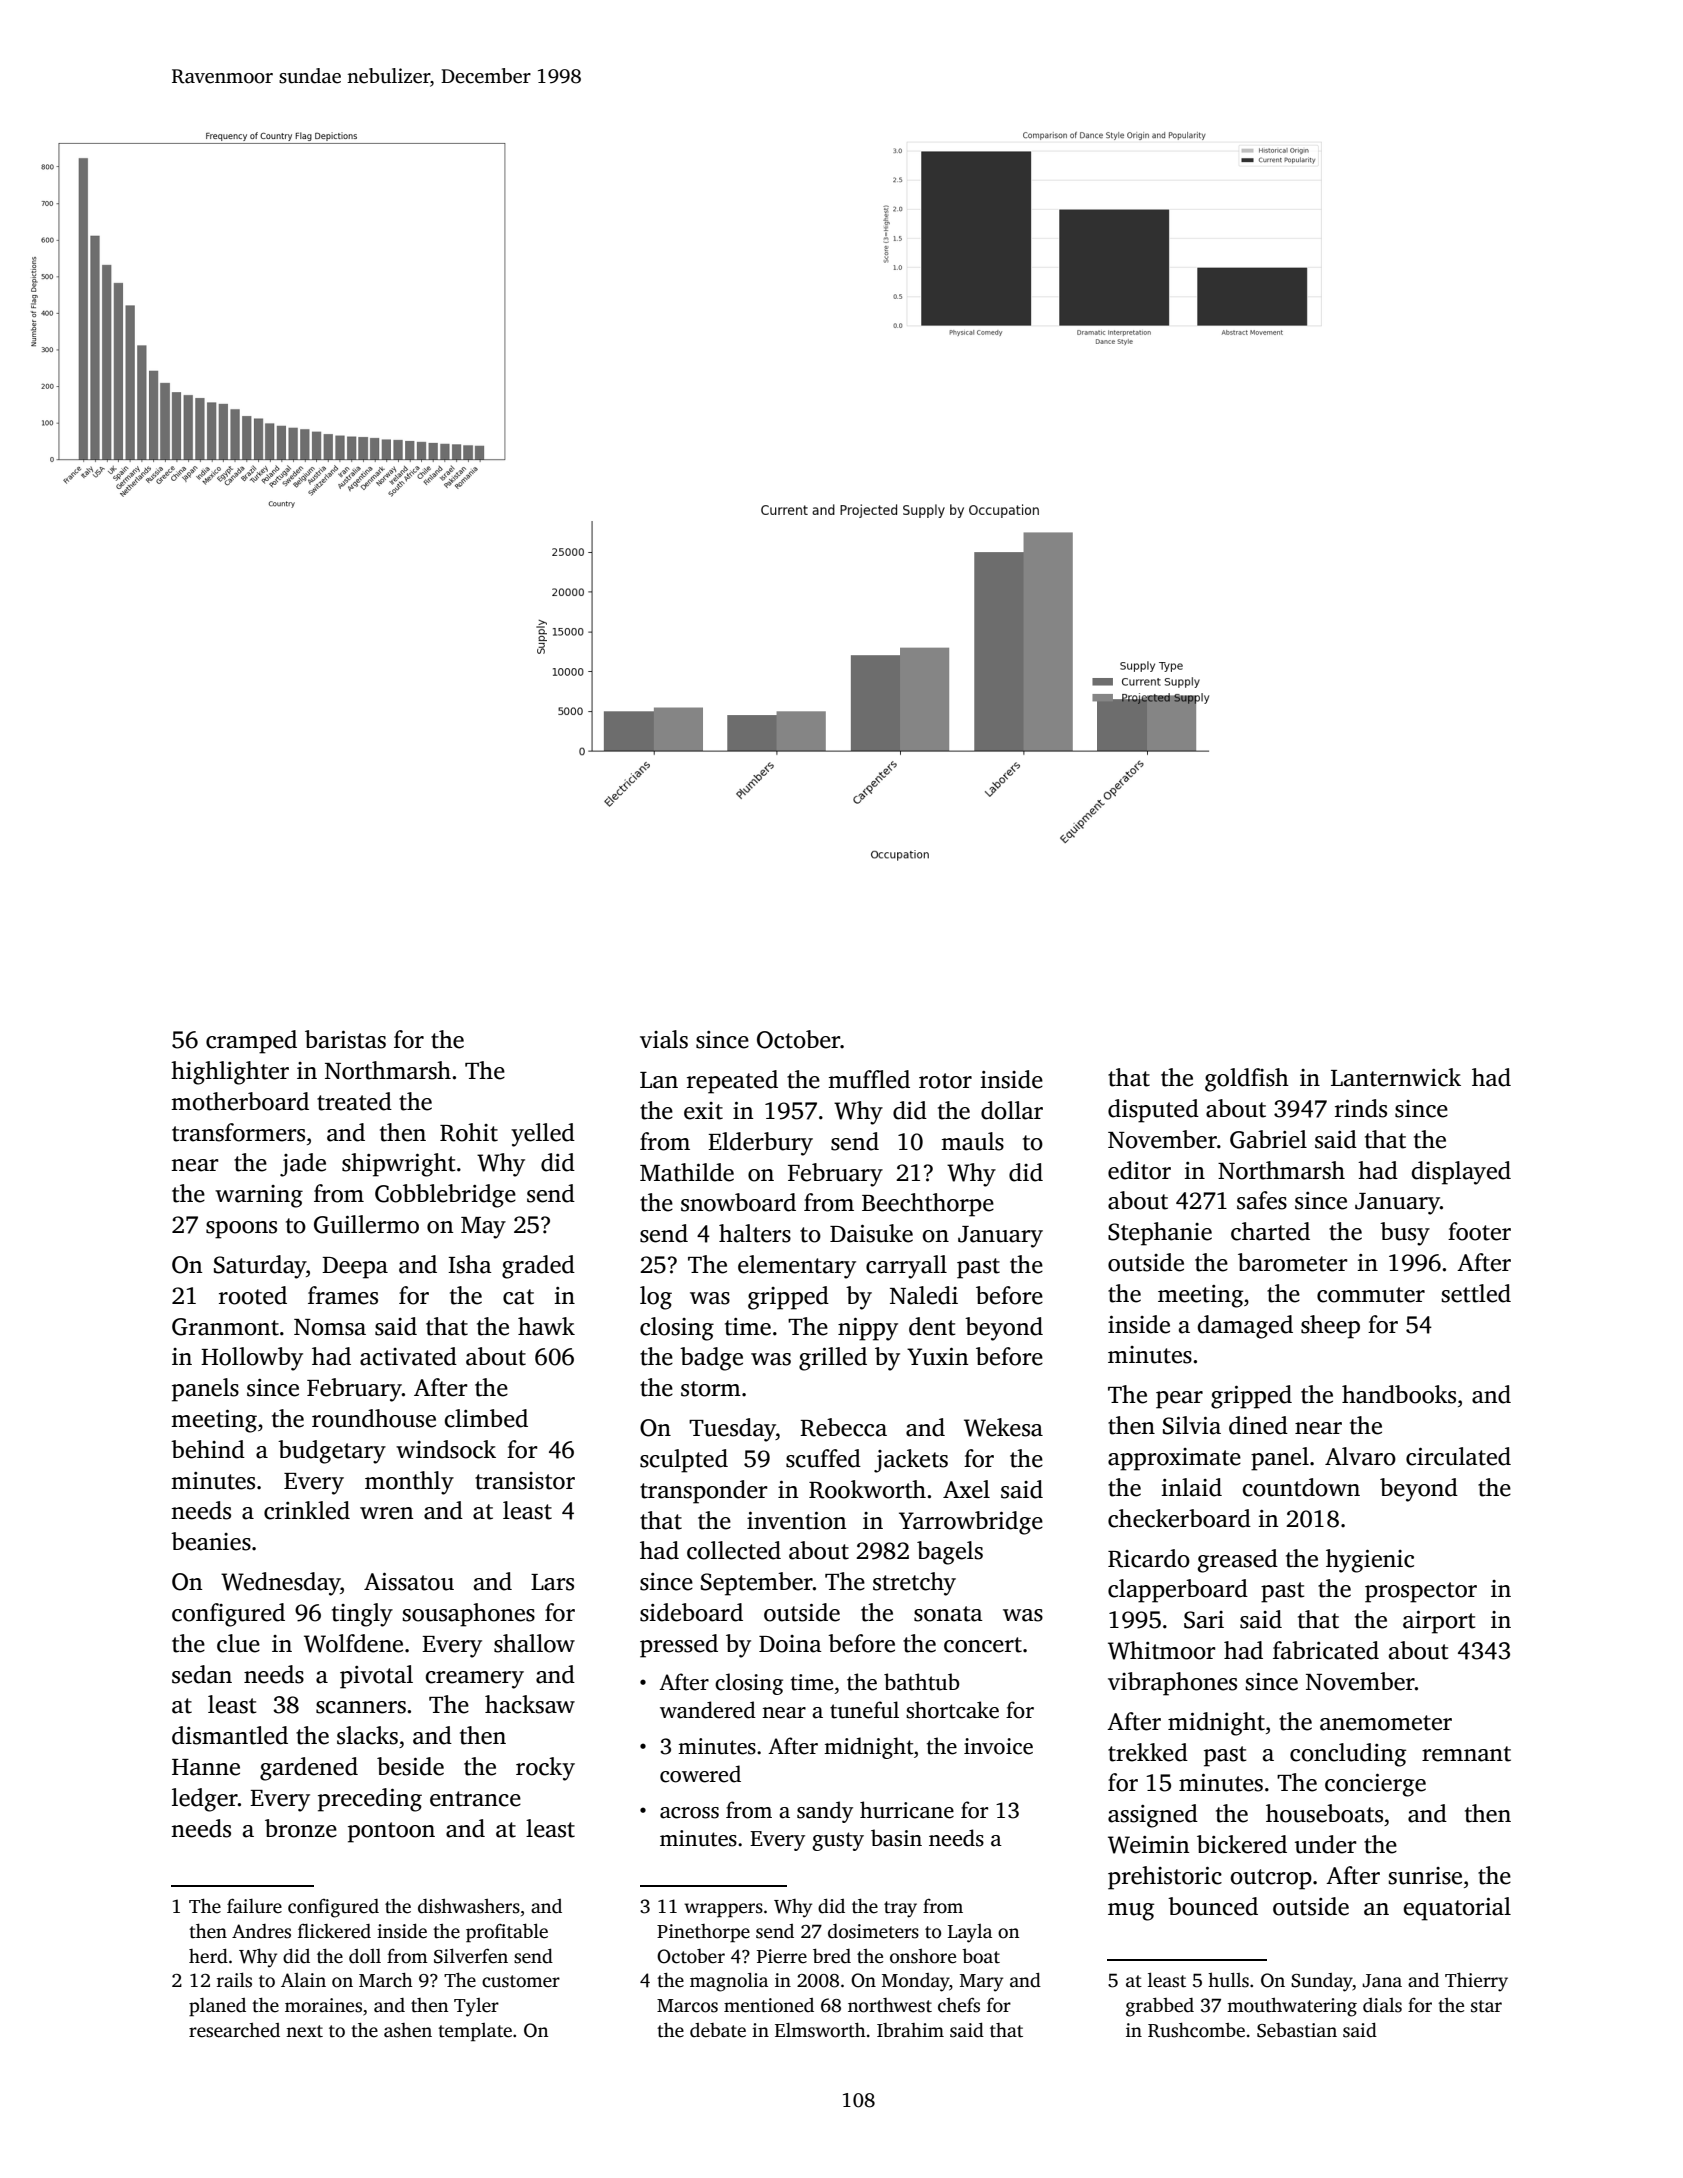  Describe the element at coordinates (914, 1584) in the image. I see `stretchy` at that location.
